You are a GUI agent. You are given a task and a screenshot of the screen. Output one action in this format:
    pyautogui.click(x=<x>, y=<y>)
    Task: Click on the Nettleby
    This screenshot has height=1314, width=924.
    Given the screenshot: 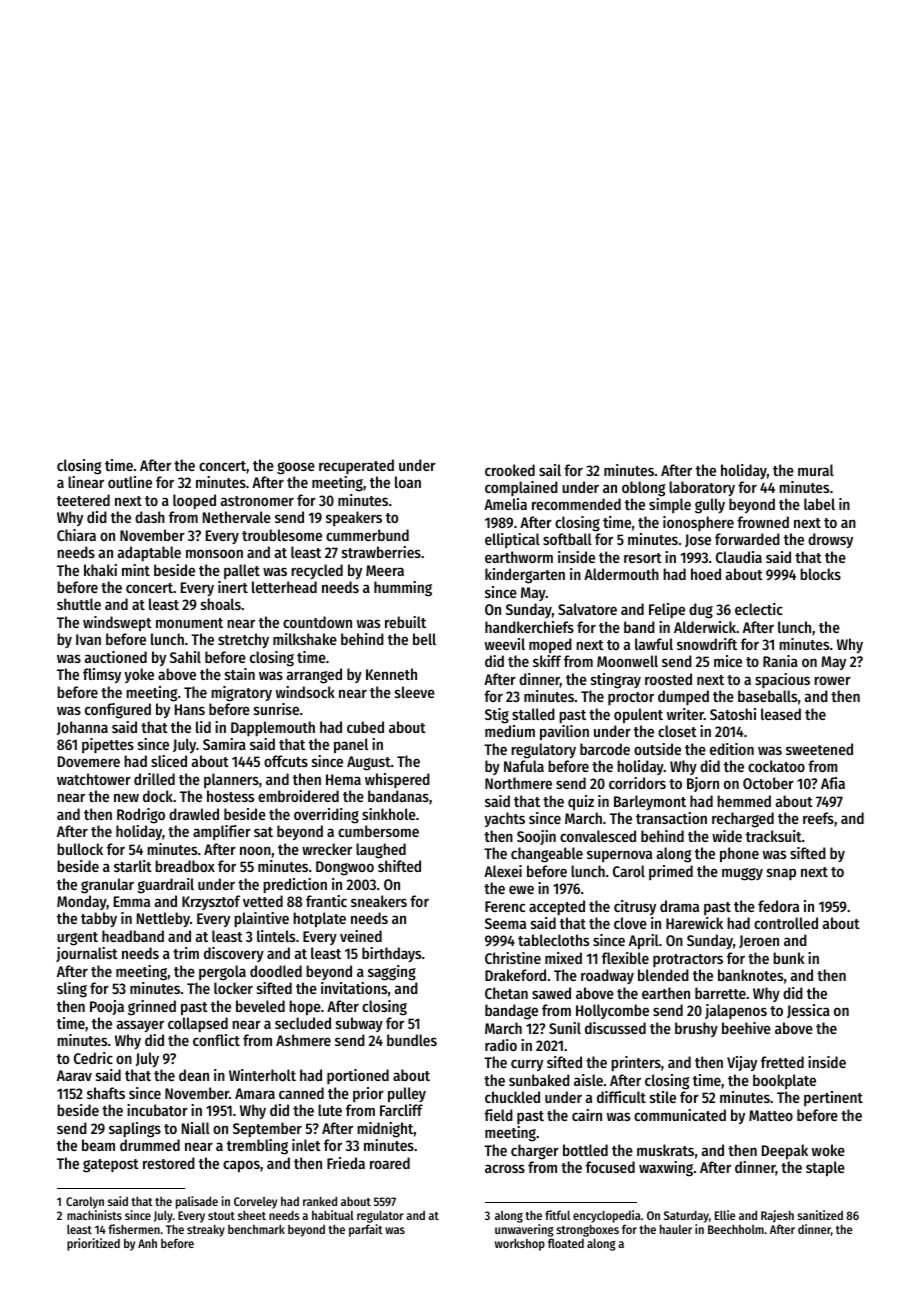 What is the action you would take?
    pyautogui.click(x=163, y=919)
